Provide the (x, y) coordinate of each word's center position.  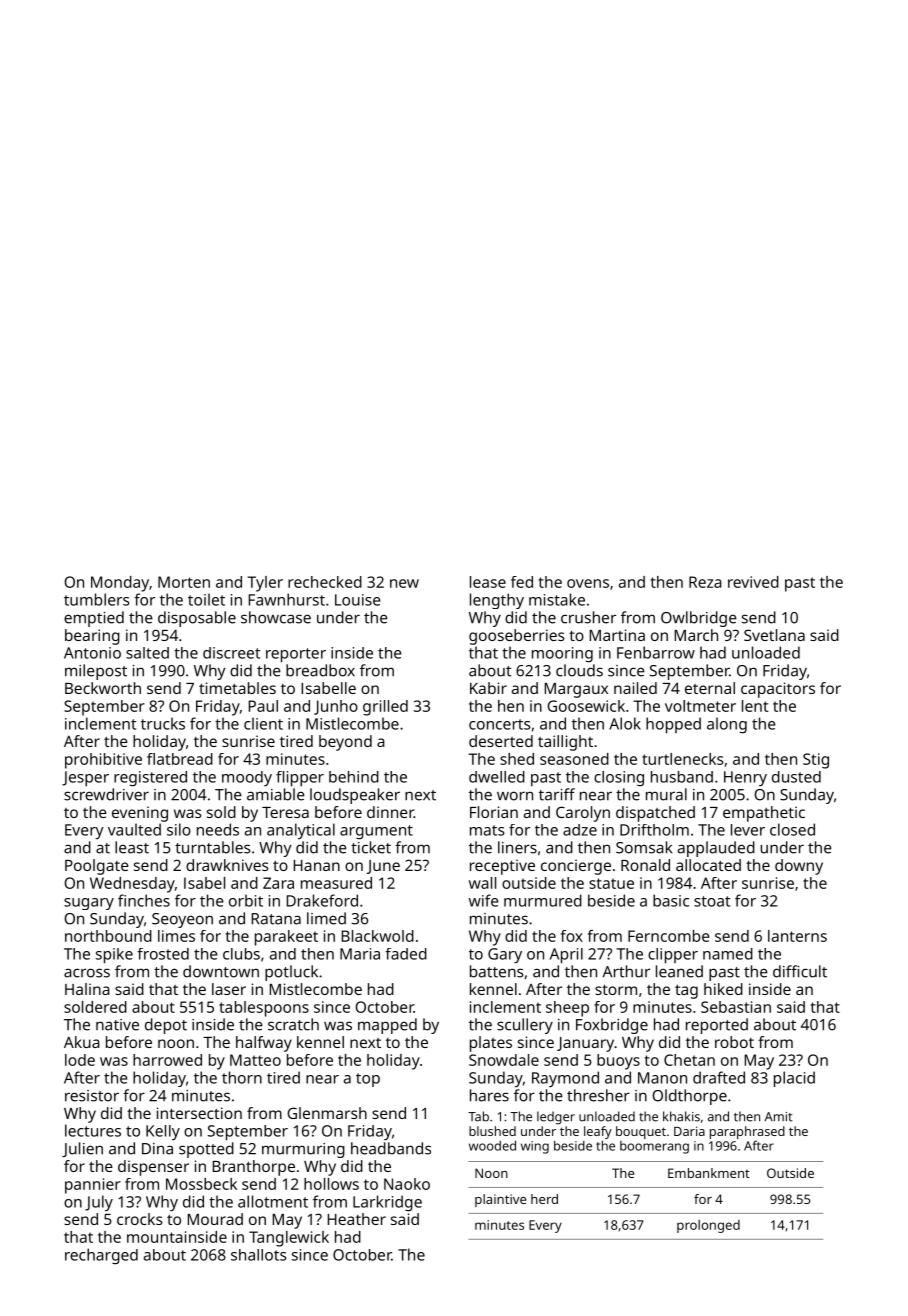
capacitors (778, 690)
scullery (525, 1026)
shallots (258, 1255)
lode (80, 1060)
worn (515, 796)
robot (734, 1042)
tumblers (96, 599)
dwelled (497, 777)
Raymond (565, 1079)
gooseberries (517, 637)
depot (166, 1026)
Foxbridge (612, 1026)
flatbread (180, 759)
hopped (673, 725)
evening (140, 814)
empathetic (764, 814)
